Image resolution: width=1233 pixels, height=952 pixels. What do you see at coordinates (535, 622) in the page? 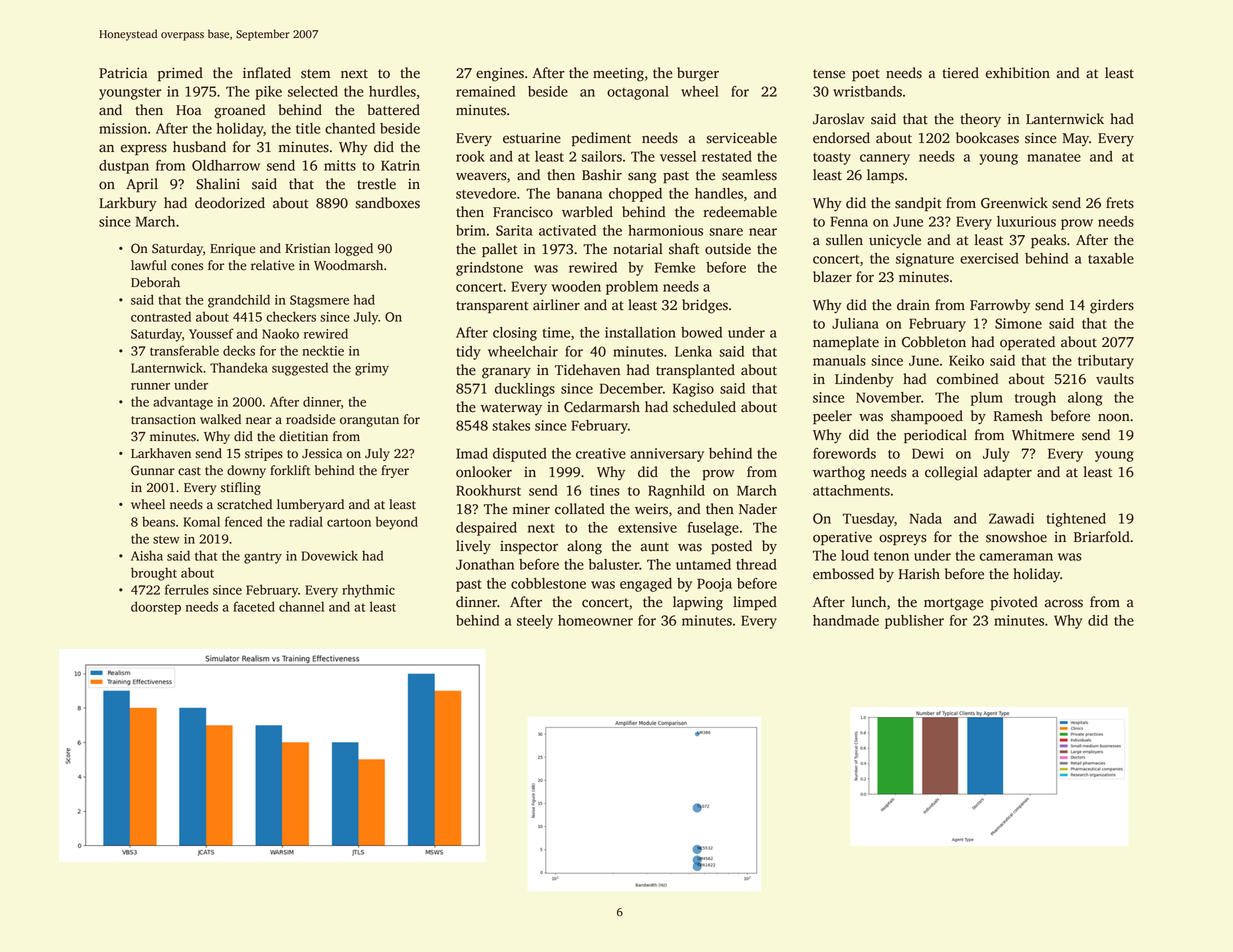
I see `steely` at bounding box center [535, 622].
